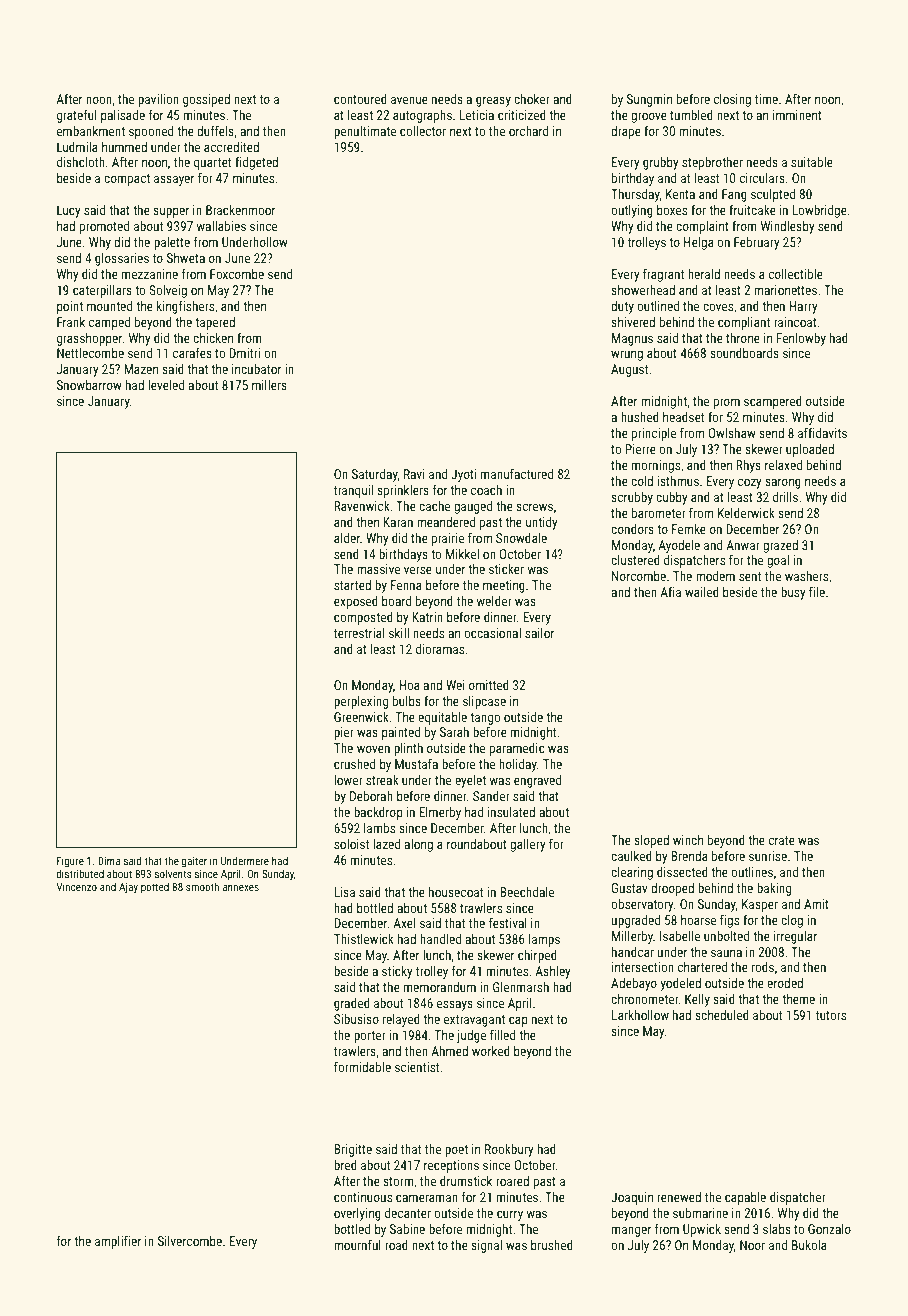 The height and width of the document is (1316, 908). What do you see at coordinates (699, 243) in the document?
I see `Helga` at bounding box center [699, 243].
